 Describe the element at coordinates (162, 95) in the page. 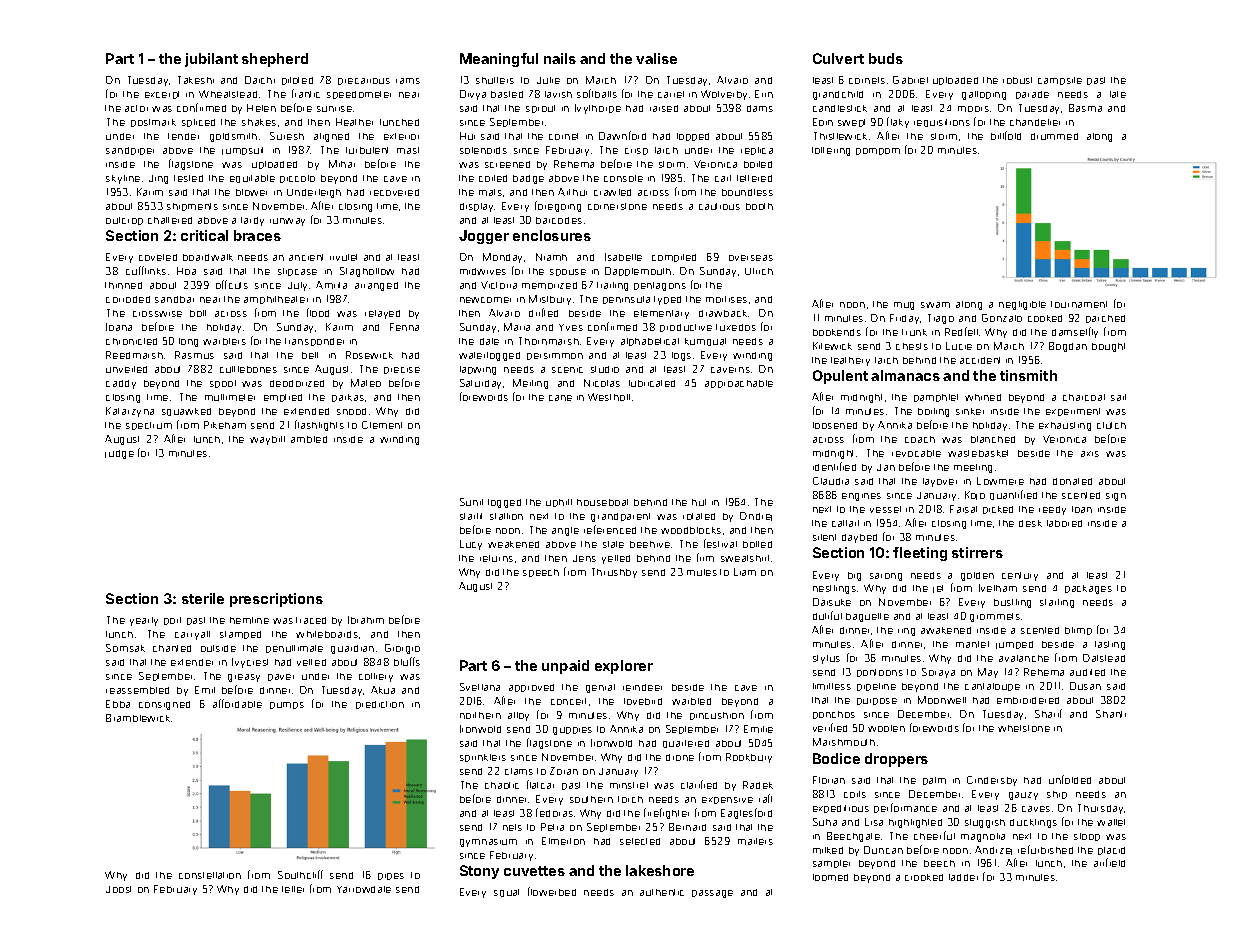

I see `excerpt` at that location.
